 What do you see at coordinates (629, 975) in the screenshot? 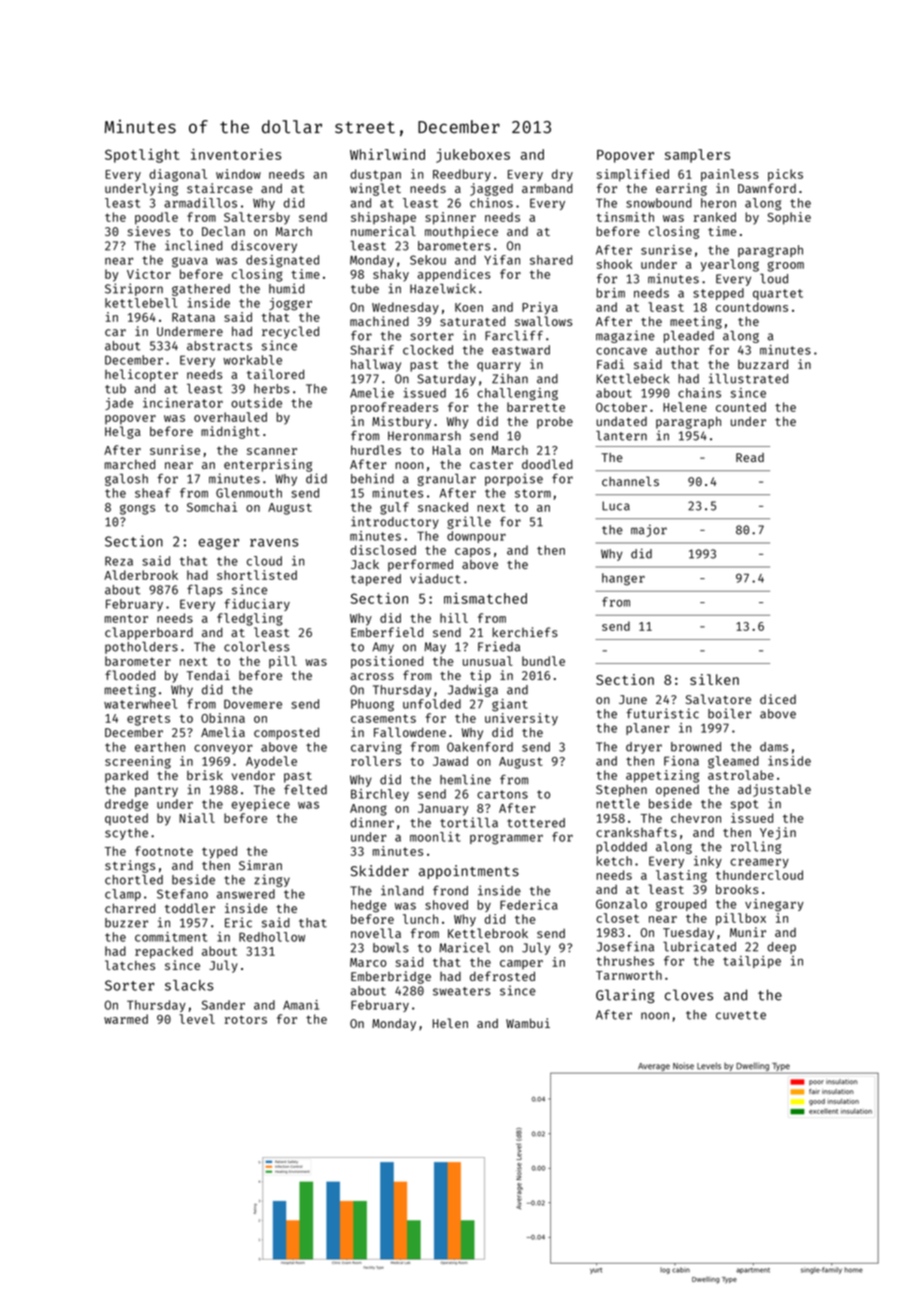
I see `Tarnworth` at bounding box center [629, 975].
